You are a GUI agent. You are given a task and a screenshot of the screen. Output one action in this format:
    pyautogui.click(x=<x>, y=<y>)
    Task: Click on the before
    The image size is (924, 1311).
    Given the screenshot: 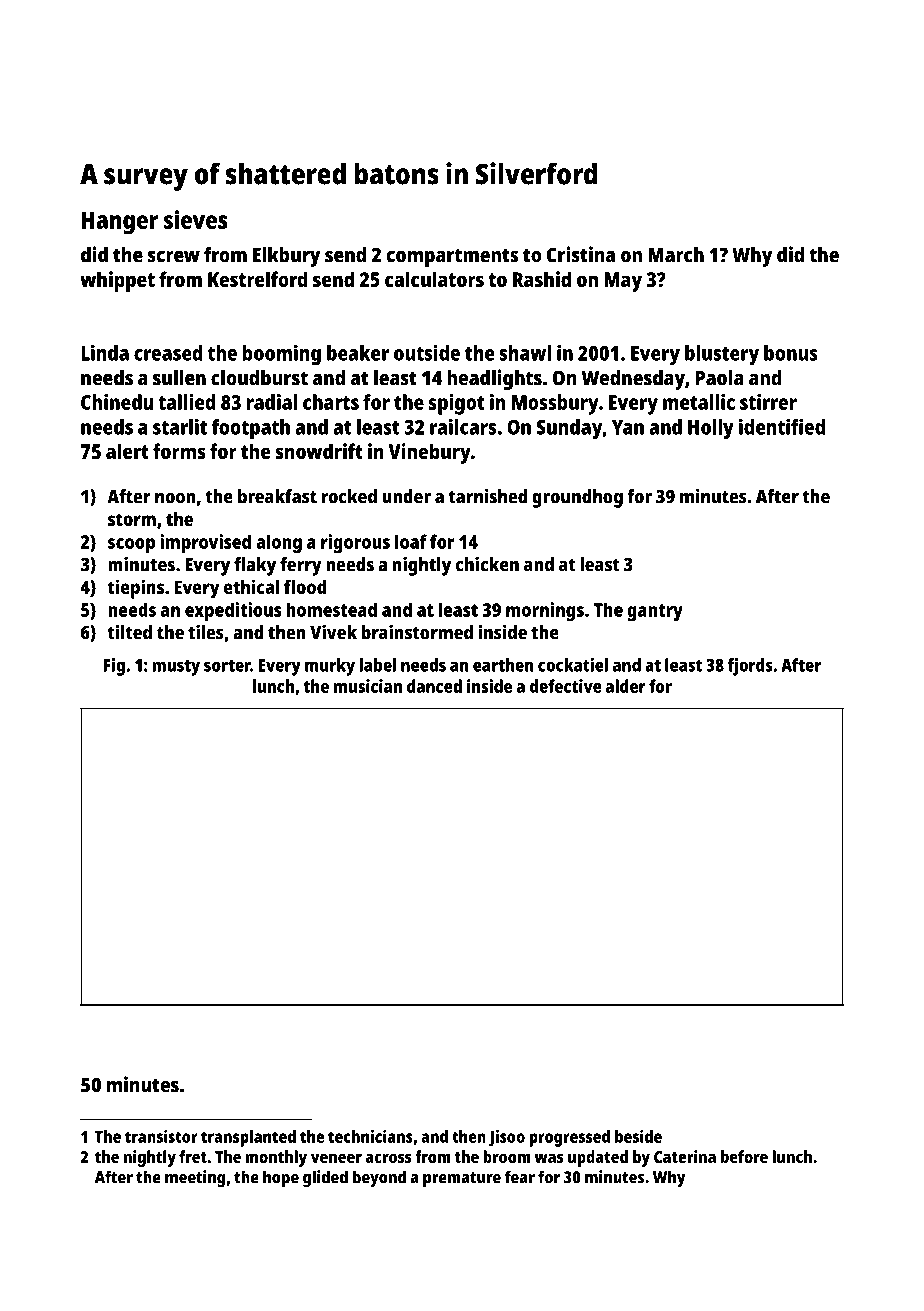 What is the action you would take?
    pyautogui.click(x=744, y=1156)
